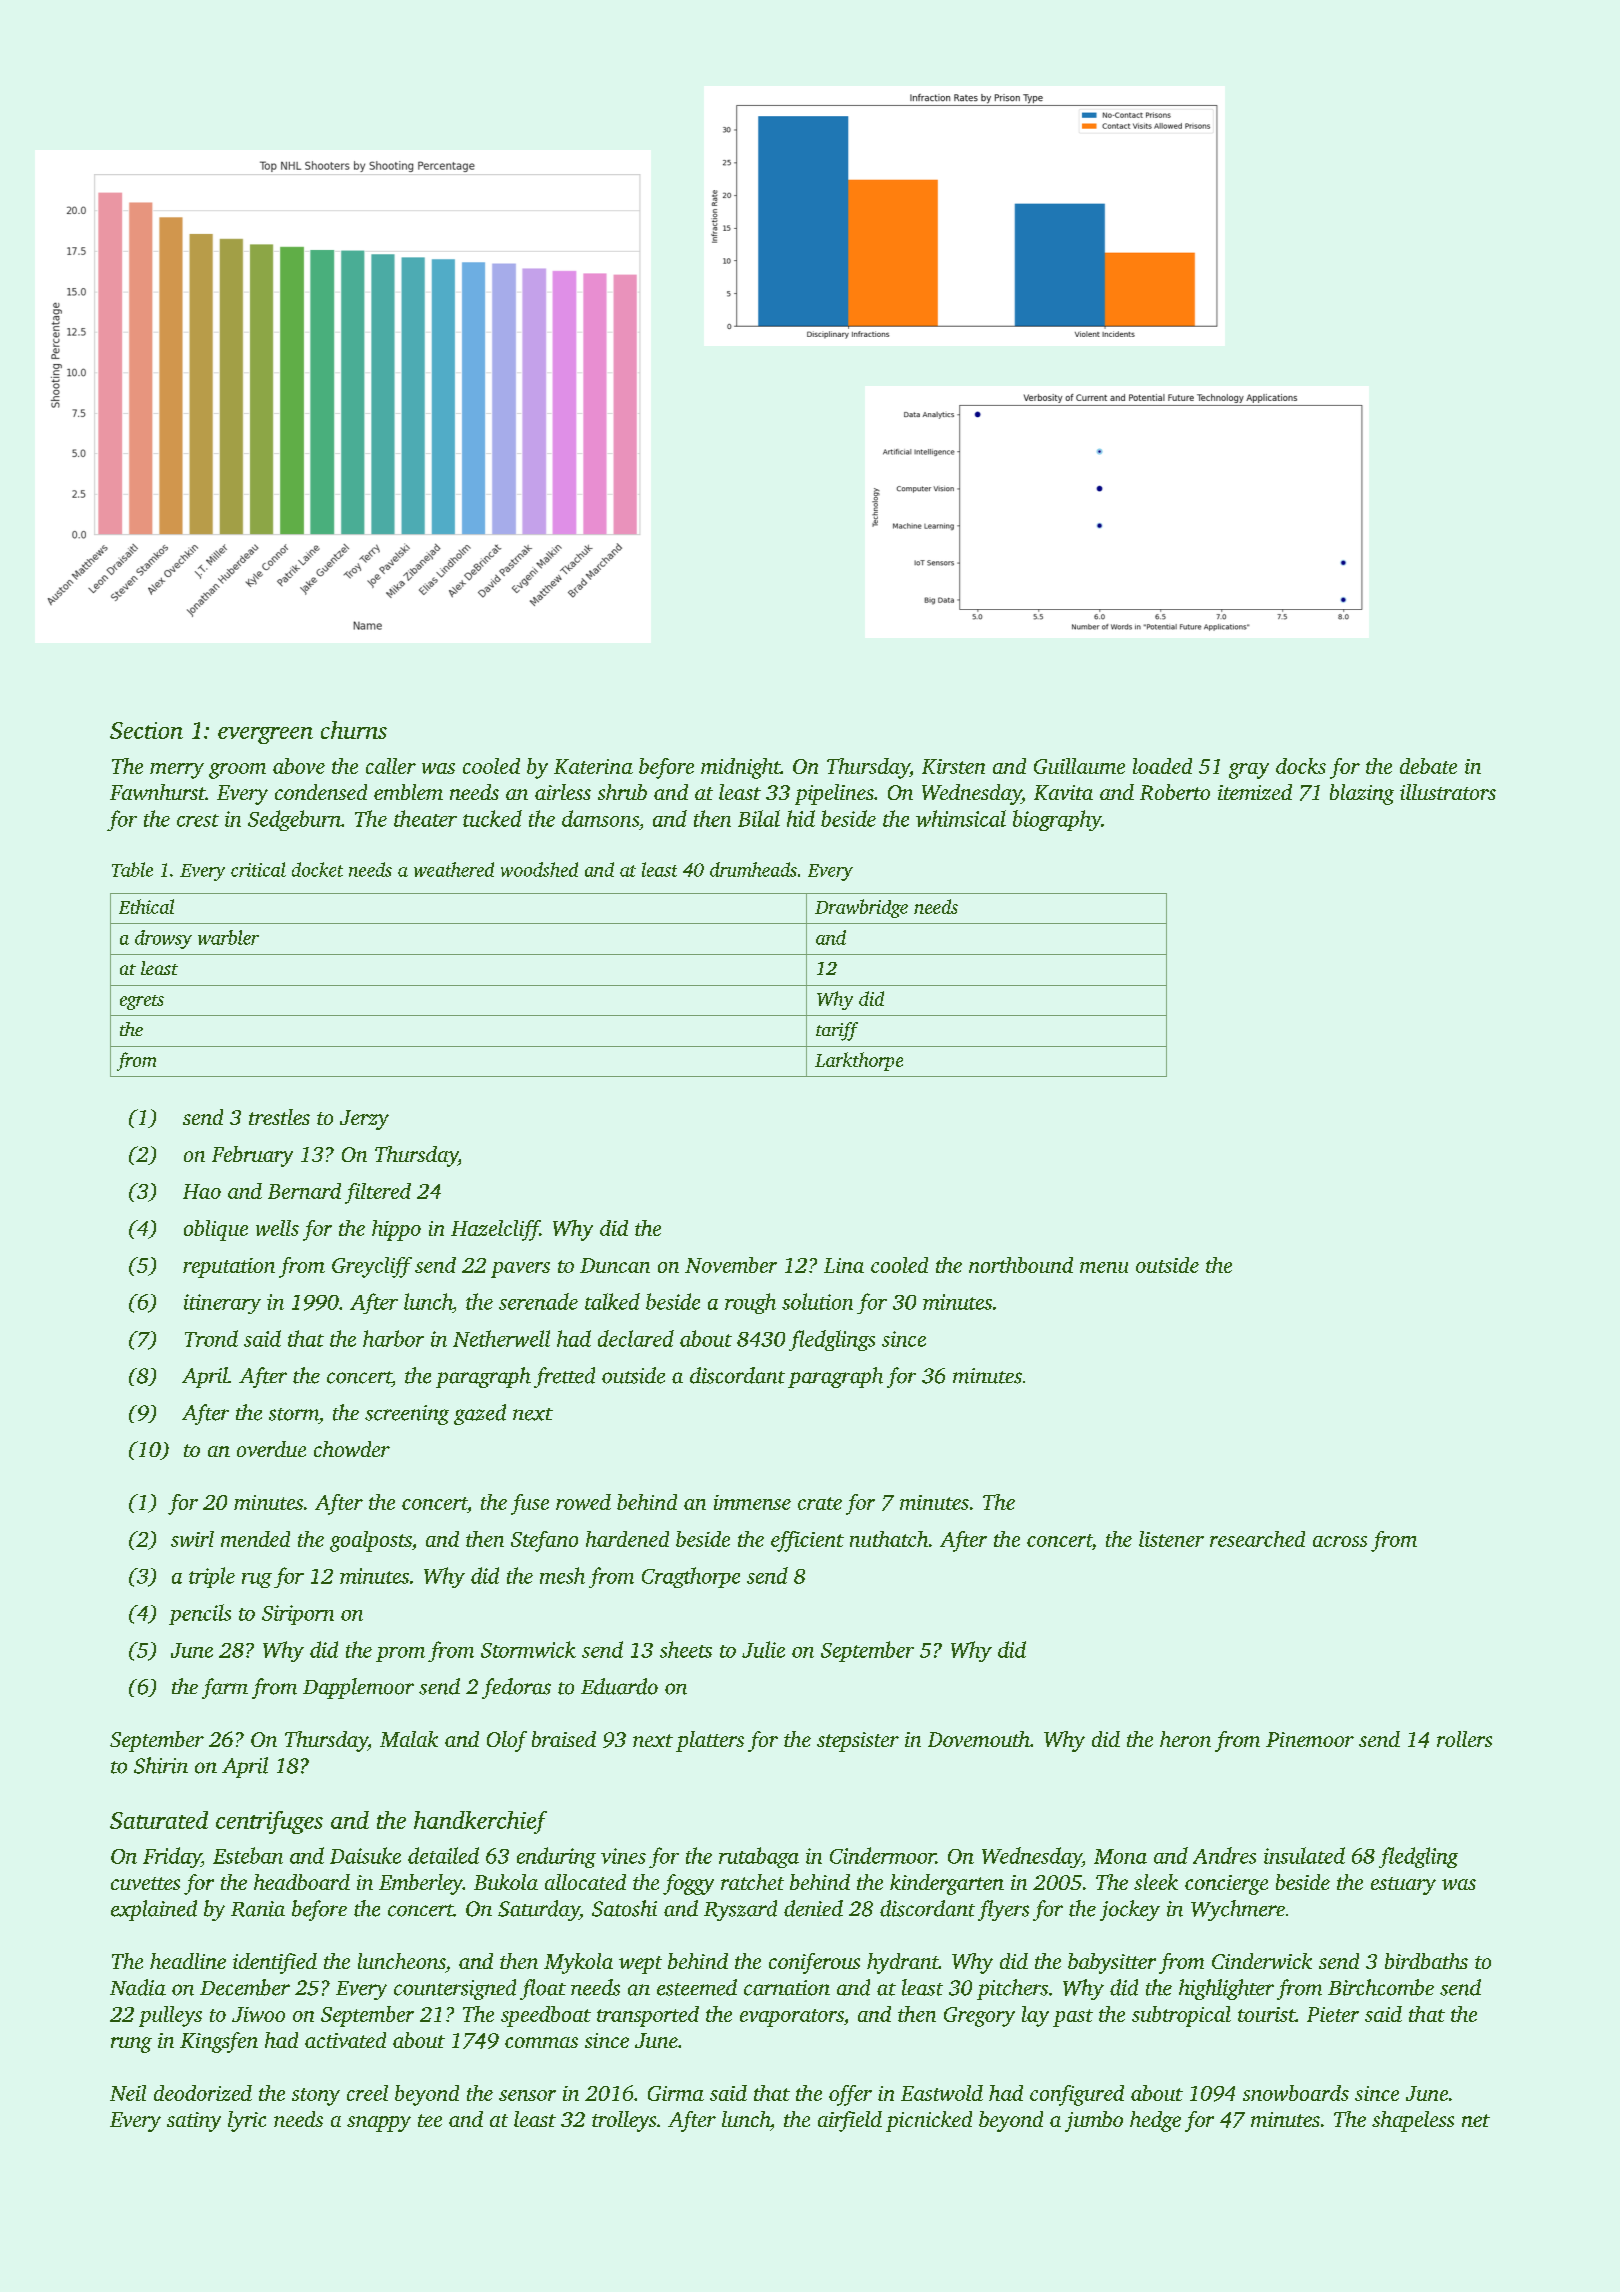 Image resolution: width=1620 pixels, height=2292 pixels. What do you see at coordinates (1162, 766) in the screenshot?
I see `loaded` at bounding box center [1162, 766].
